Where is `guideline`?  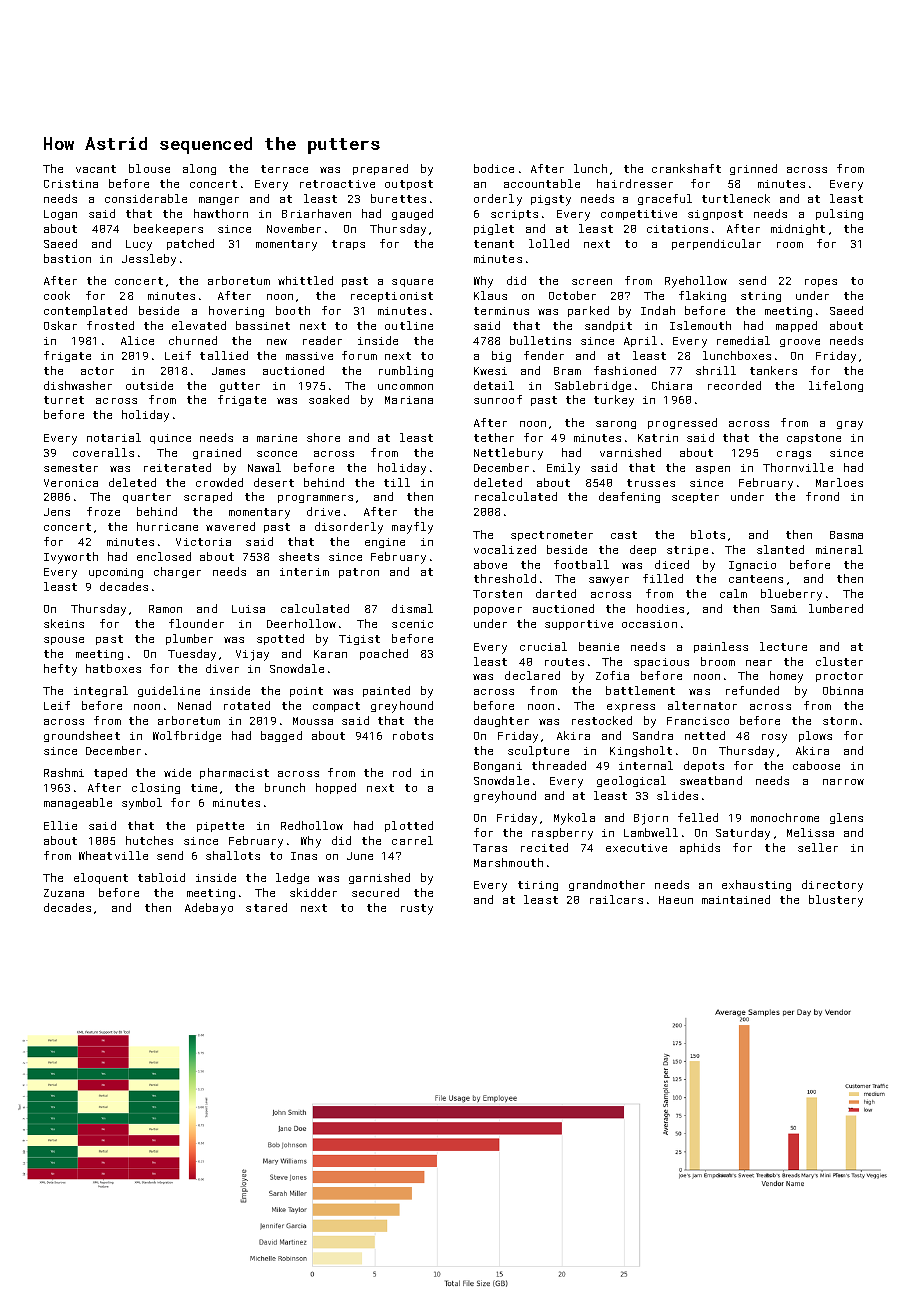
guideline is located at coordinates (169, 691).
